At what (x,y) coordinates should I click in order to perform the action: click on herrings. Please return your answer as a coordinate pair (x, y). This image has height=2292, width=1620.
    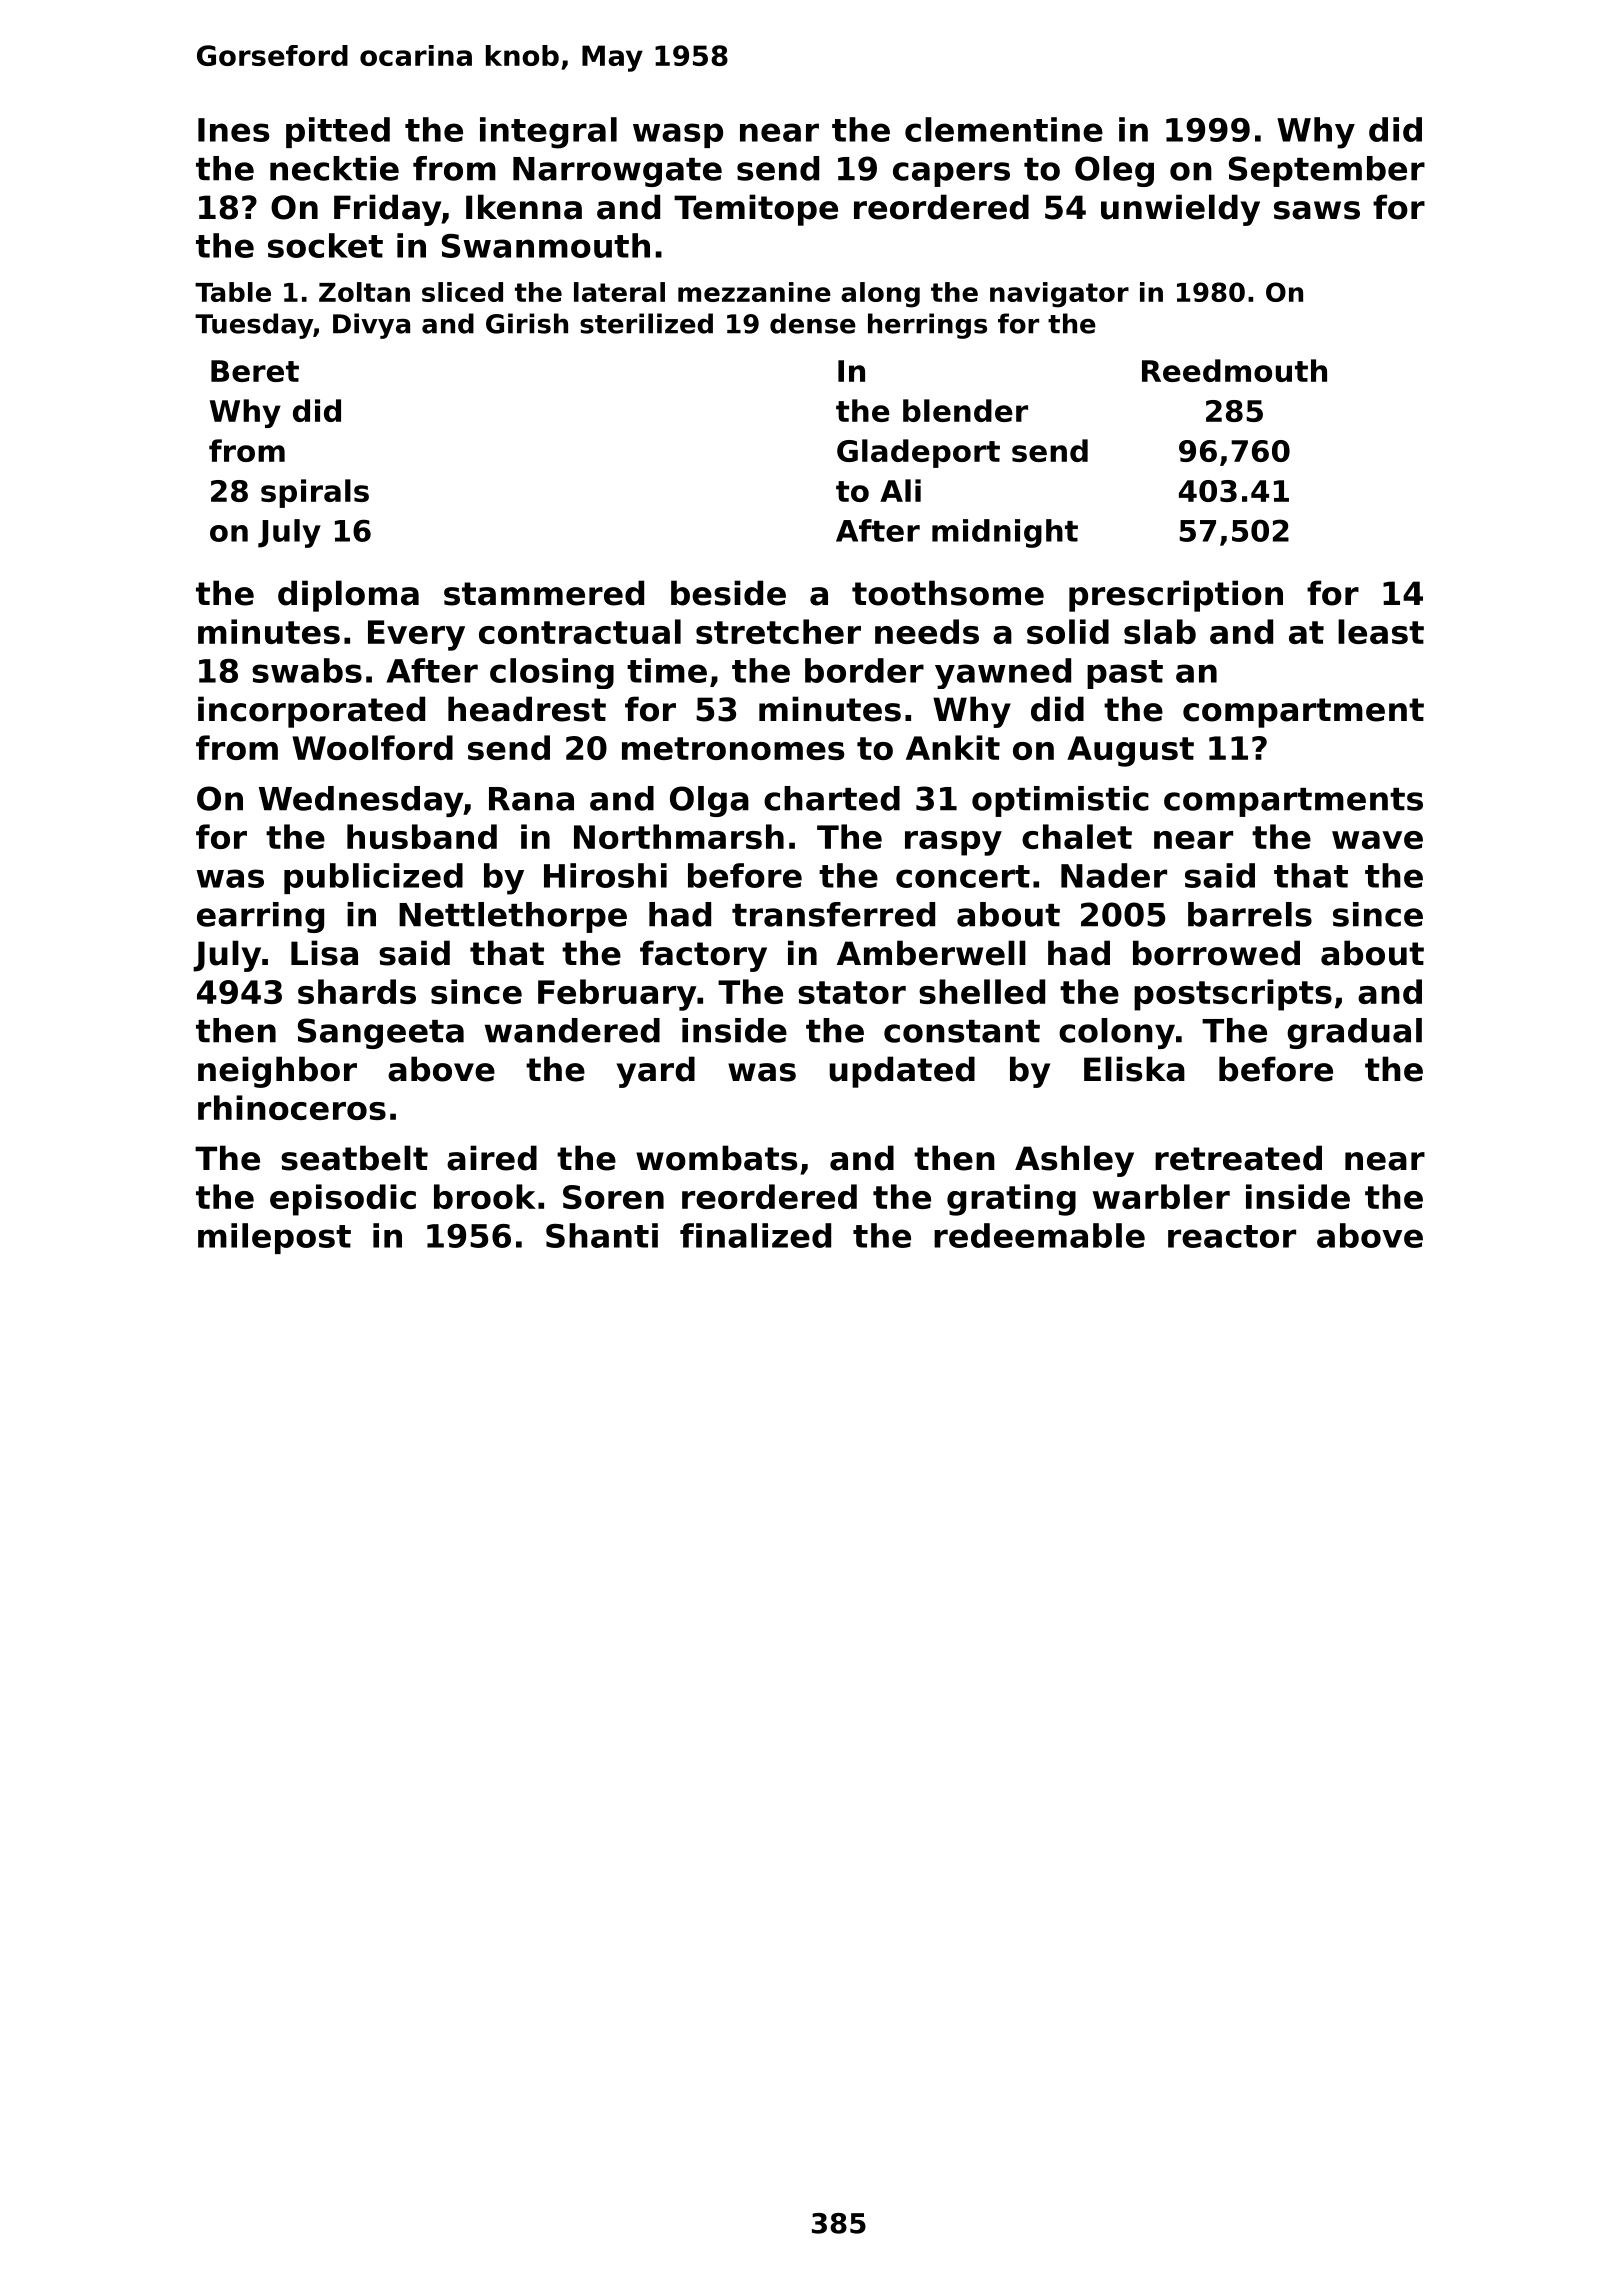
    Looking at the image, I should click on (927, 326).
